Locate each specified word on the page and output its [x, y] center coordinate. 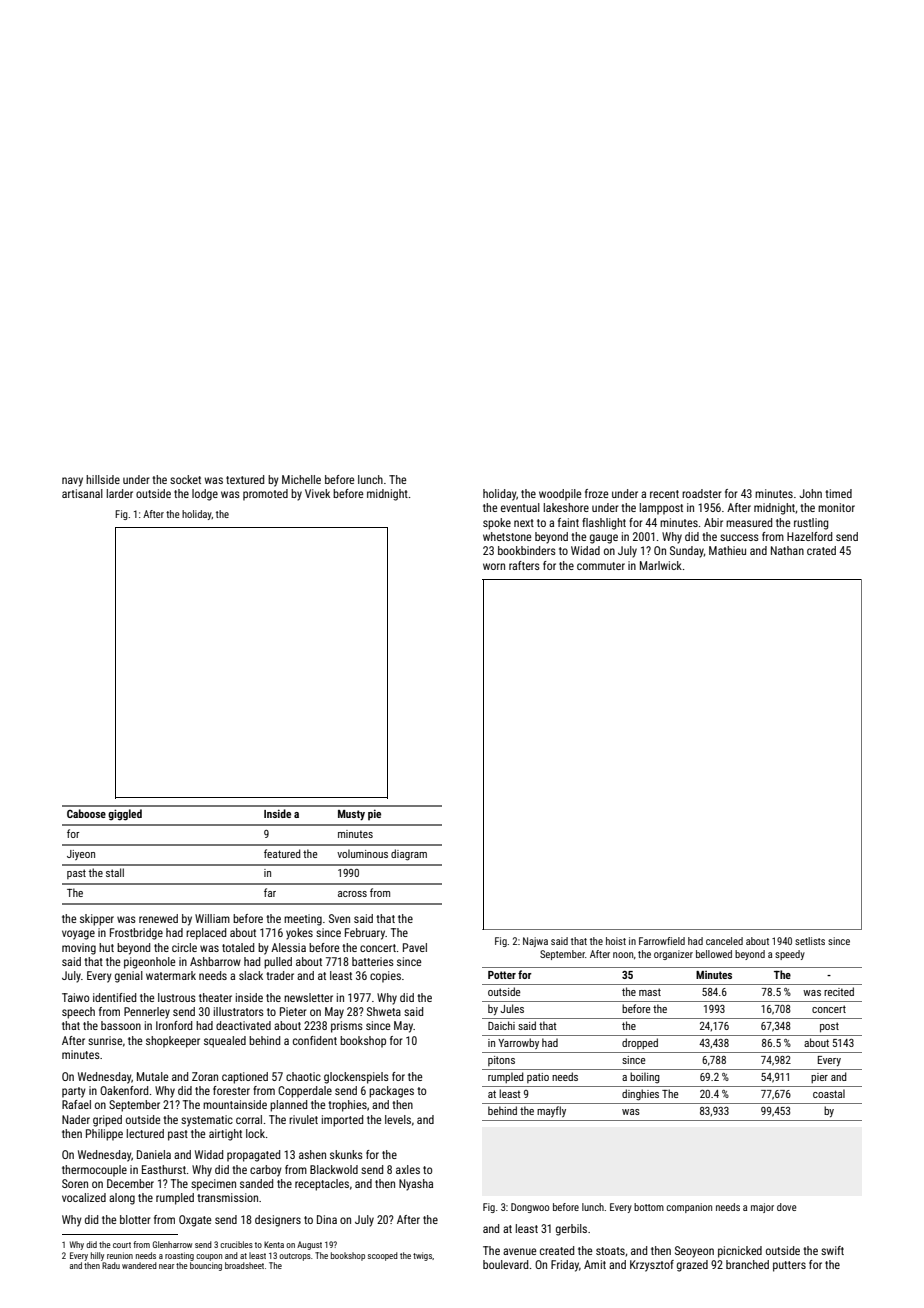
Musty [351, 815]
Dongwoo [530, 1208]
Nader [76, 1119]
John [810, 493]
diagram [409, 855]
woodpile [560, 495]
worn [494, 566]
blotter [135, 1219]
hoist [616, 941]
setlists [810, 941]
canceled [724, 941]
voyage [78, 935]
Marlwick [661, 565]
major [762, 1208]
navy [72, 482]
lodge [205, 495]
